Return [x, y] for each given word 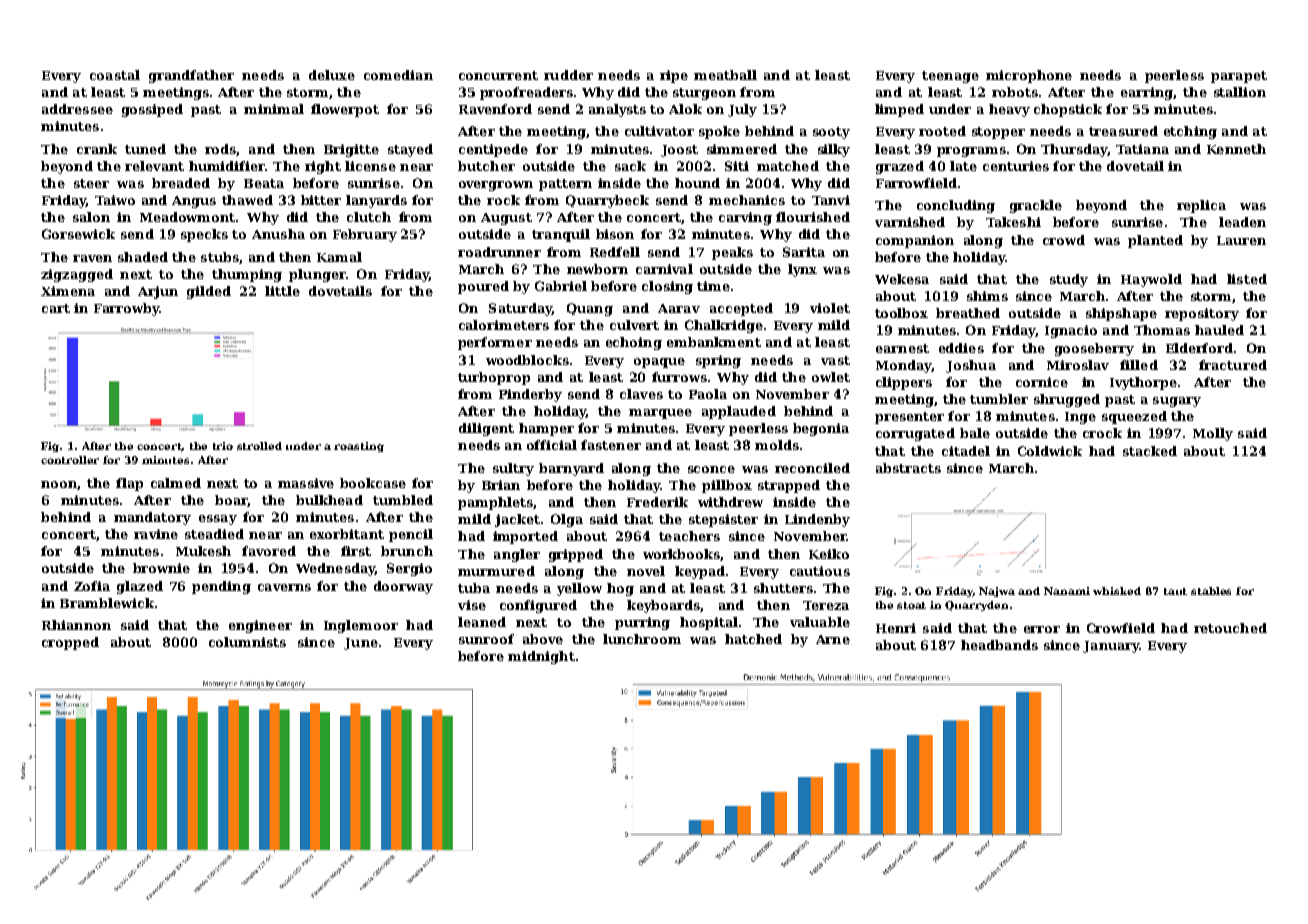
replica [1201, 206]
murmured [496, 571]
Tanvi [831, 200]
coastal [115, 75]
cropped [70, 643]
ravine [156, 534]
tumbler [999, 399]
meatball [725, 75]
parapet [1239, 77]
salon [91, 217]
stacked [1150, 451]
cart [56, 308]
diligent [486, 429]
